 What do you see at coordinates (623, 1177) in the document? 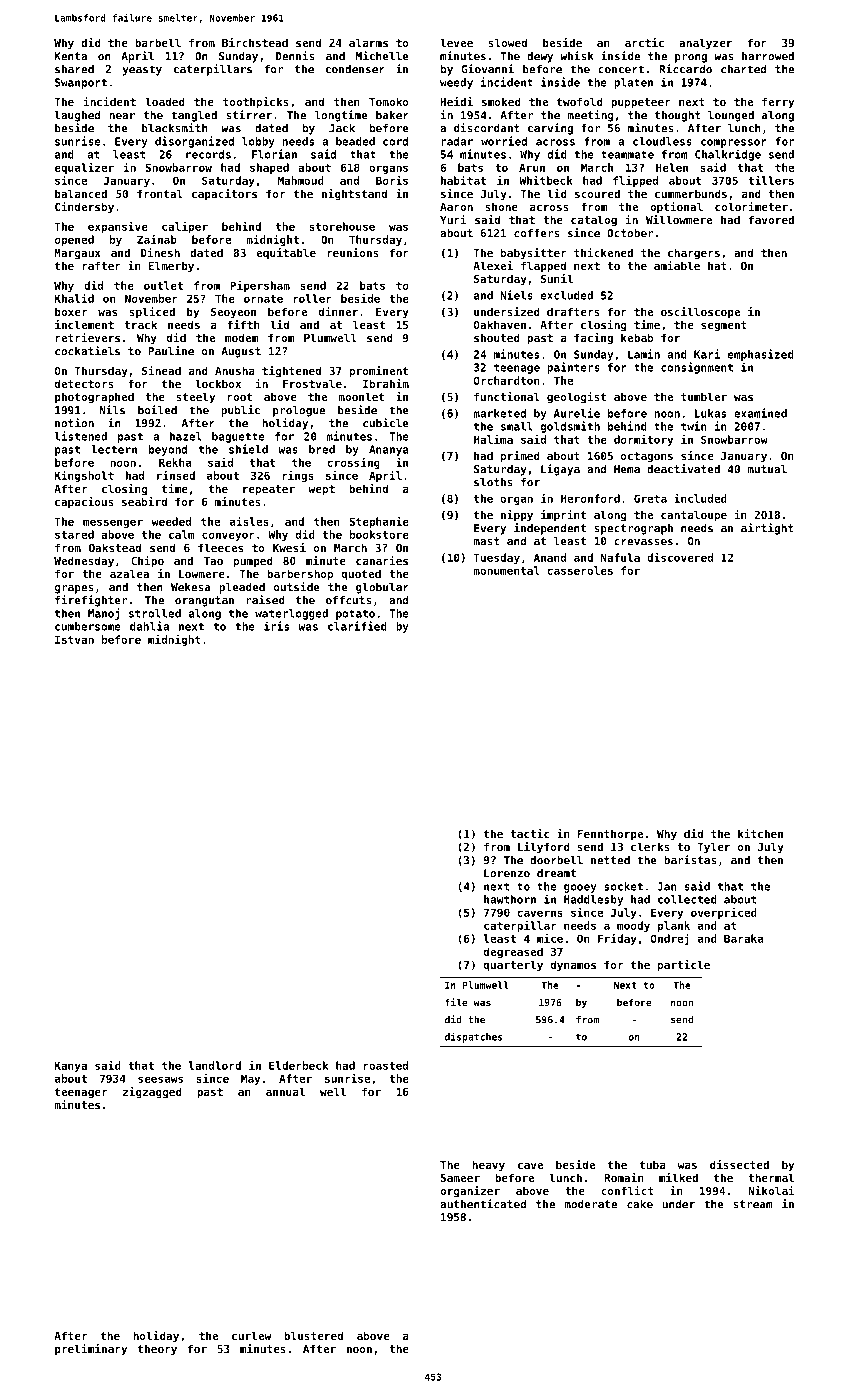
I see `Romain` at bounding box center [623, 1177].
